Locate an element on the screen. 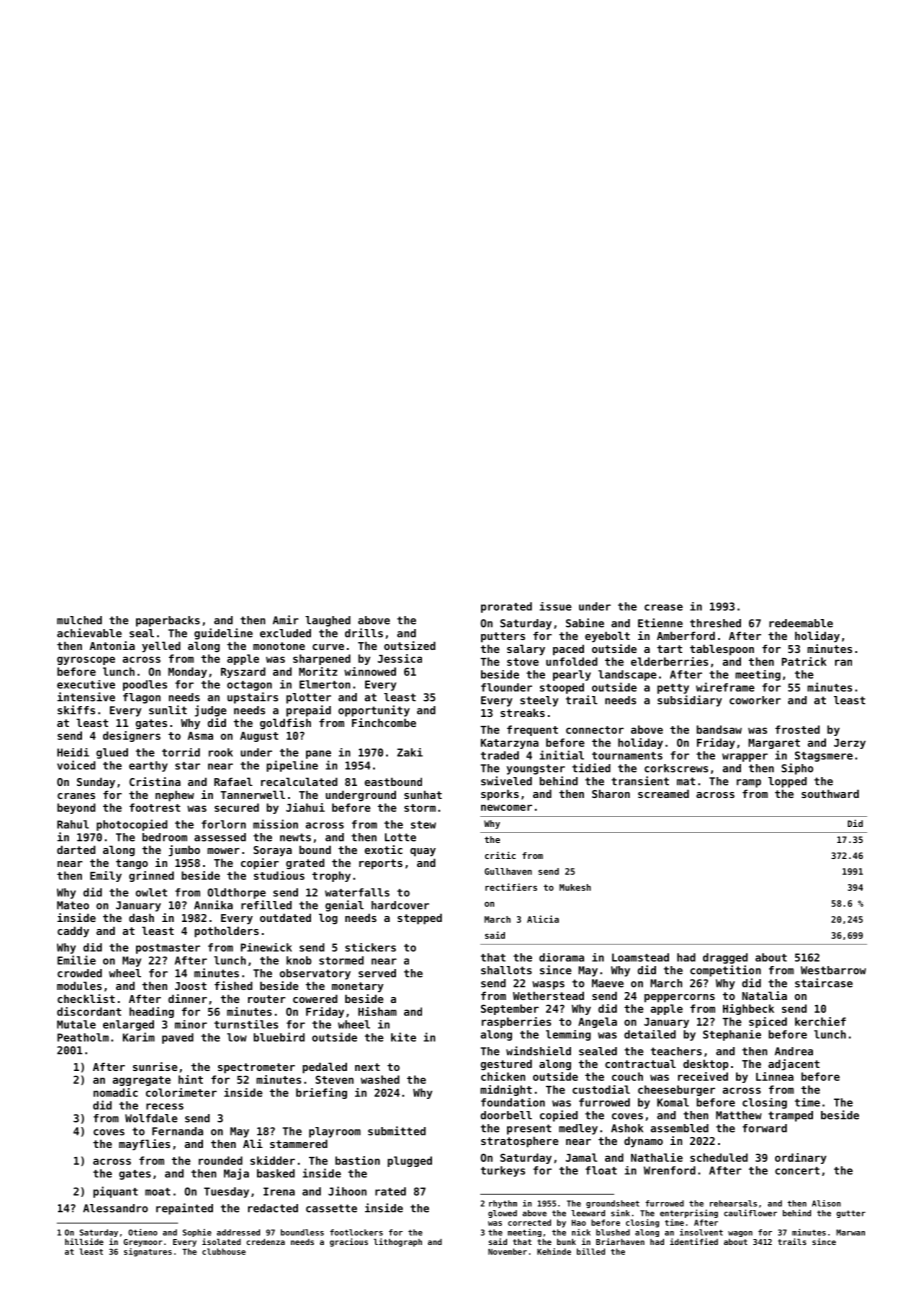  winnowed is located at coordinates (370, 671).
